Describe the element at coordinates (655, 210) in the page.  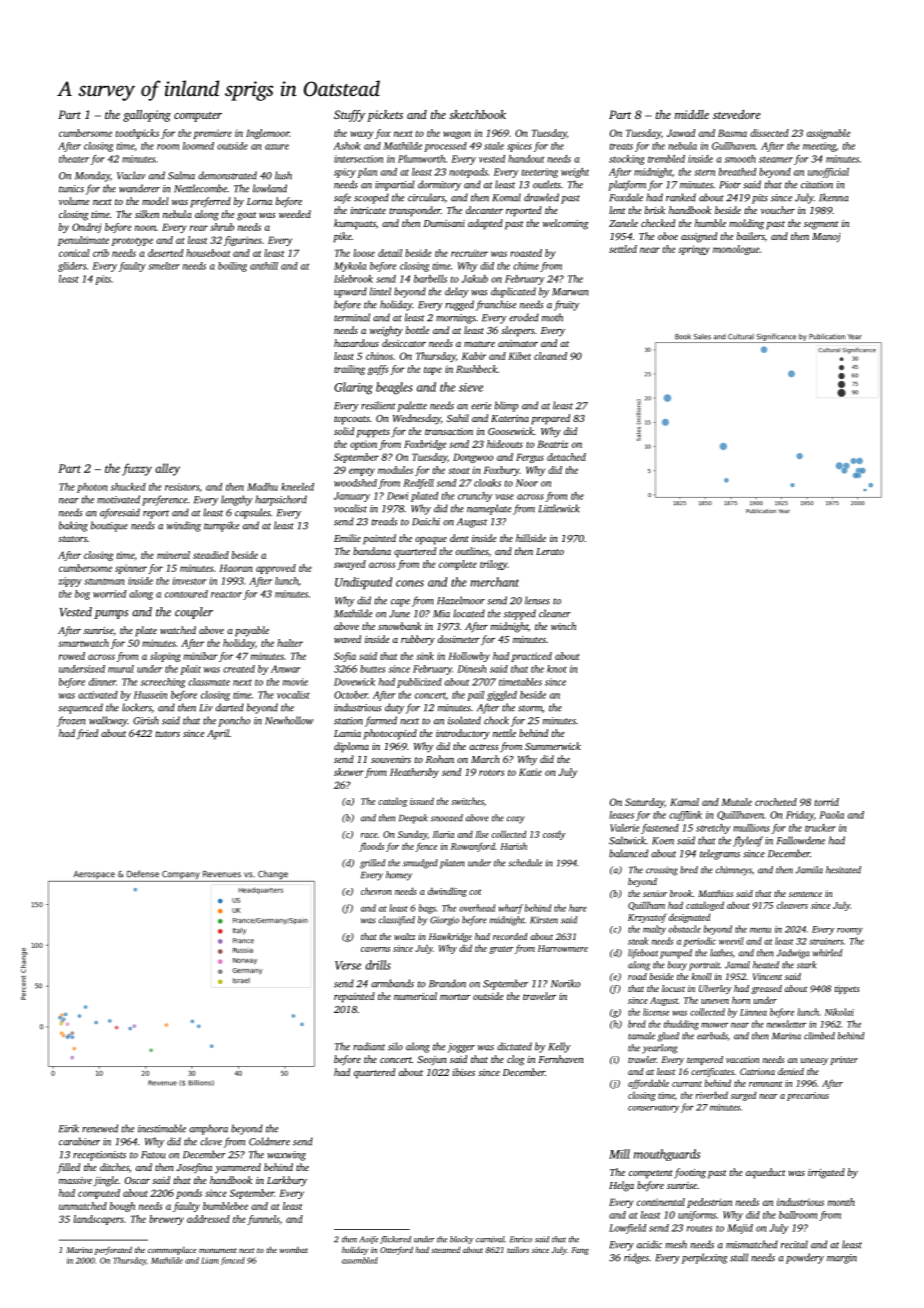
I see `brisk` at that location.
